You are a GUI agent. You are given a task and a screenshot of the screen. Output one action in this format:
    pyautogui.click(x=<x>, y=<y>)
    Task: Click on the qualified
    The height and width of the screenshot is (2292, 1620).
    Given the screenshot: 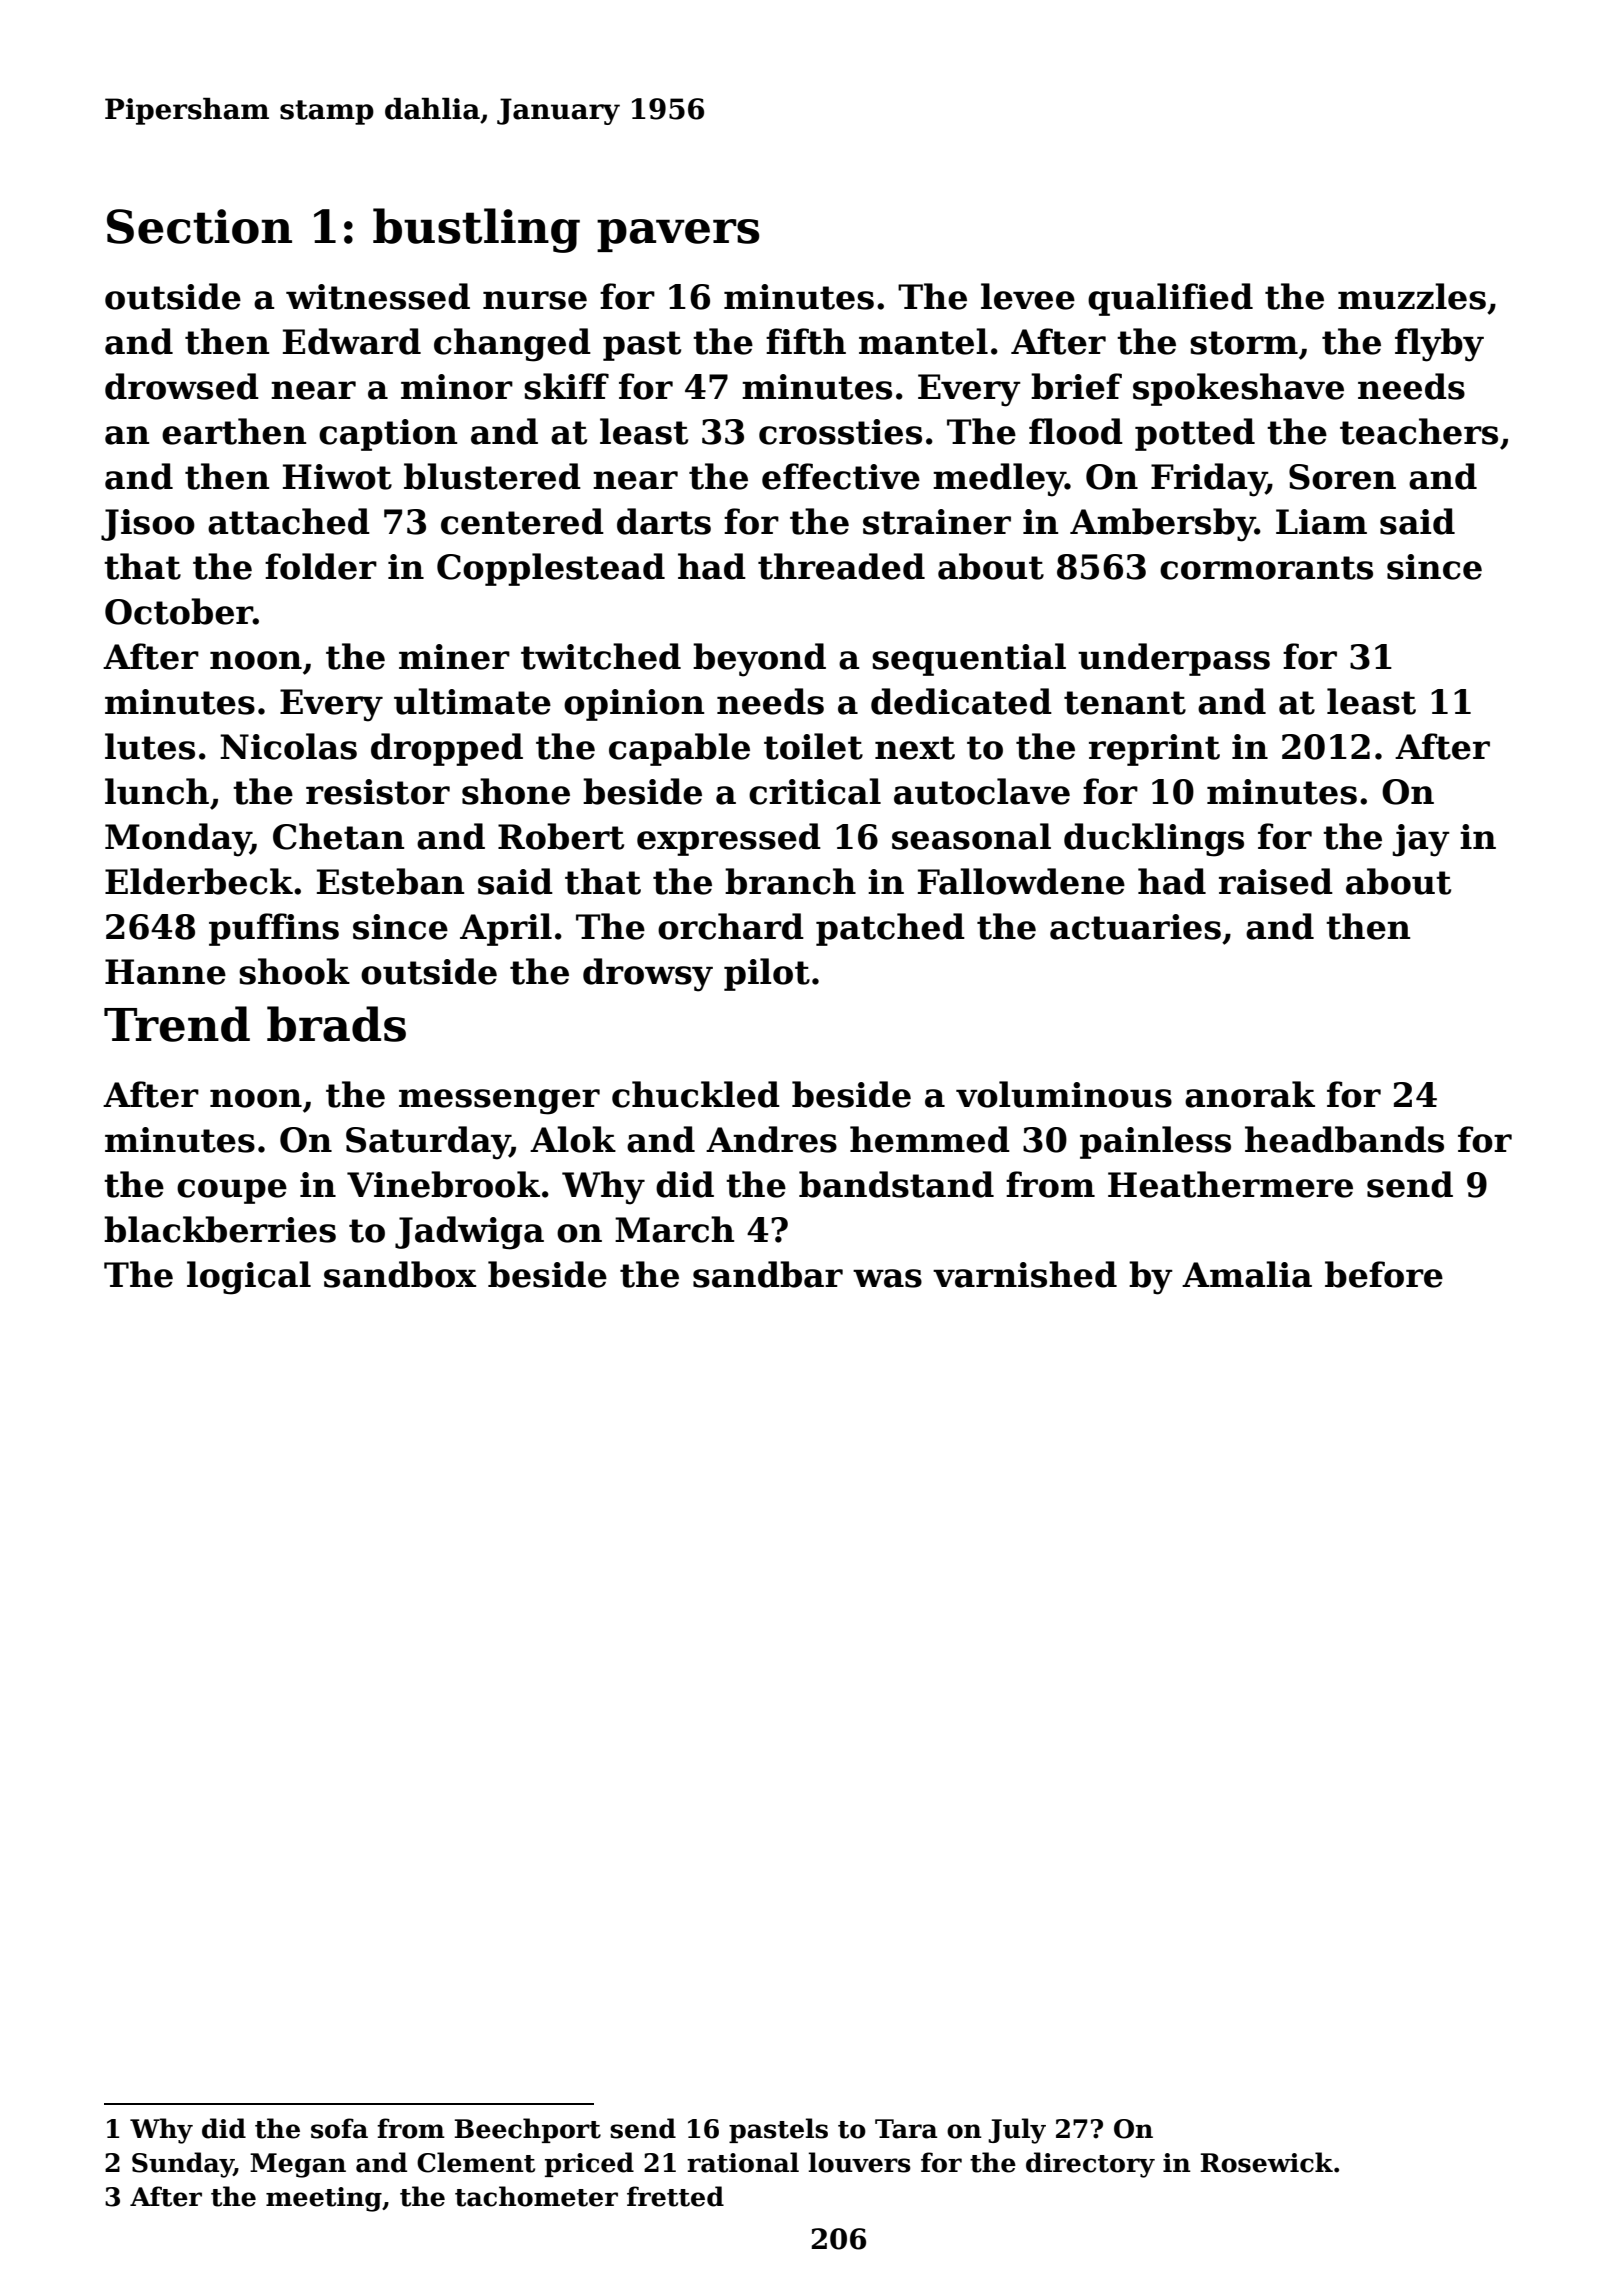 What is the action you would take?
    pyautogui.click(x=1170, y=299)
